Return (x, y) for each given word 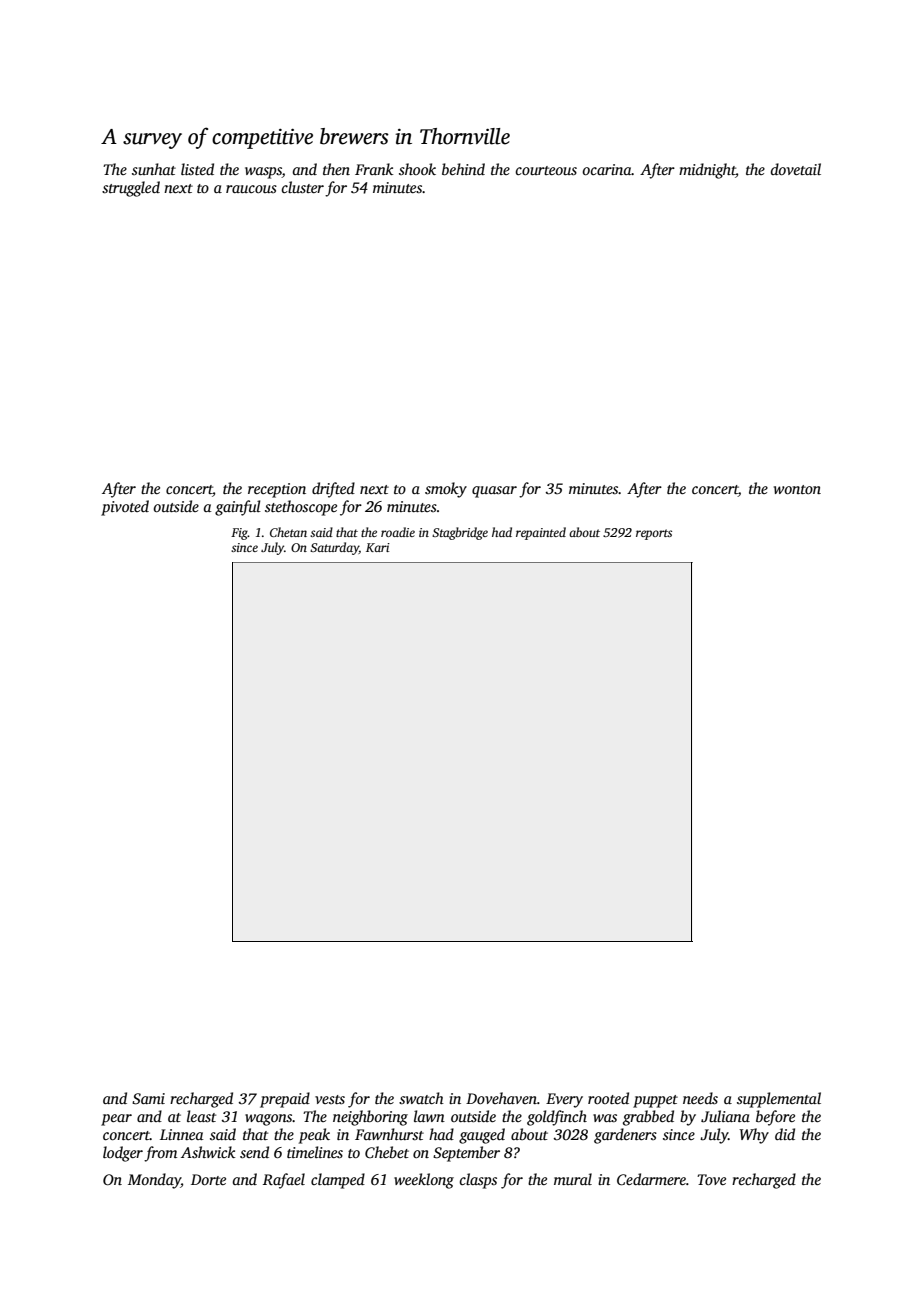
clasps (478, 1181)
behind (463, 169)
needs (700, 1098)
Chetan (288, 532)
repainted (541, 533)
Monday (154, 1181)
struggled (131, 189)
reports (654, 534)
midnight (707, 171)
